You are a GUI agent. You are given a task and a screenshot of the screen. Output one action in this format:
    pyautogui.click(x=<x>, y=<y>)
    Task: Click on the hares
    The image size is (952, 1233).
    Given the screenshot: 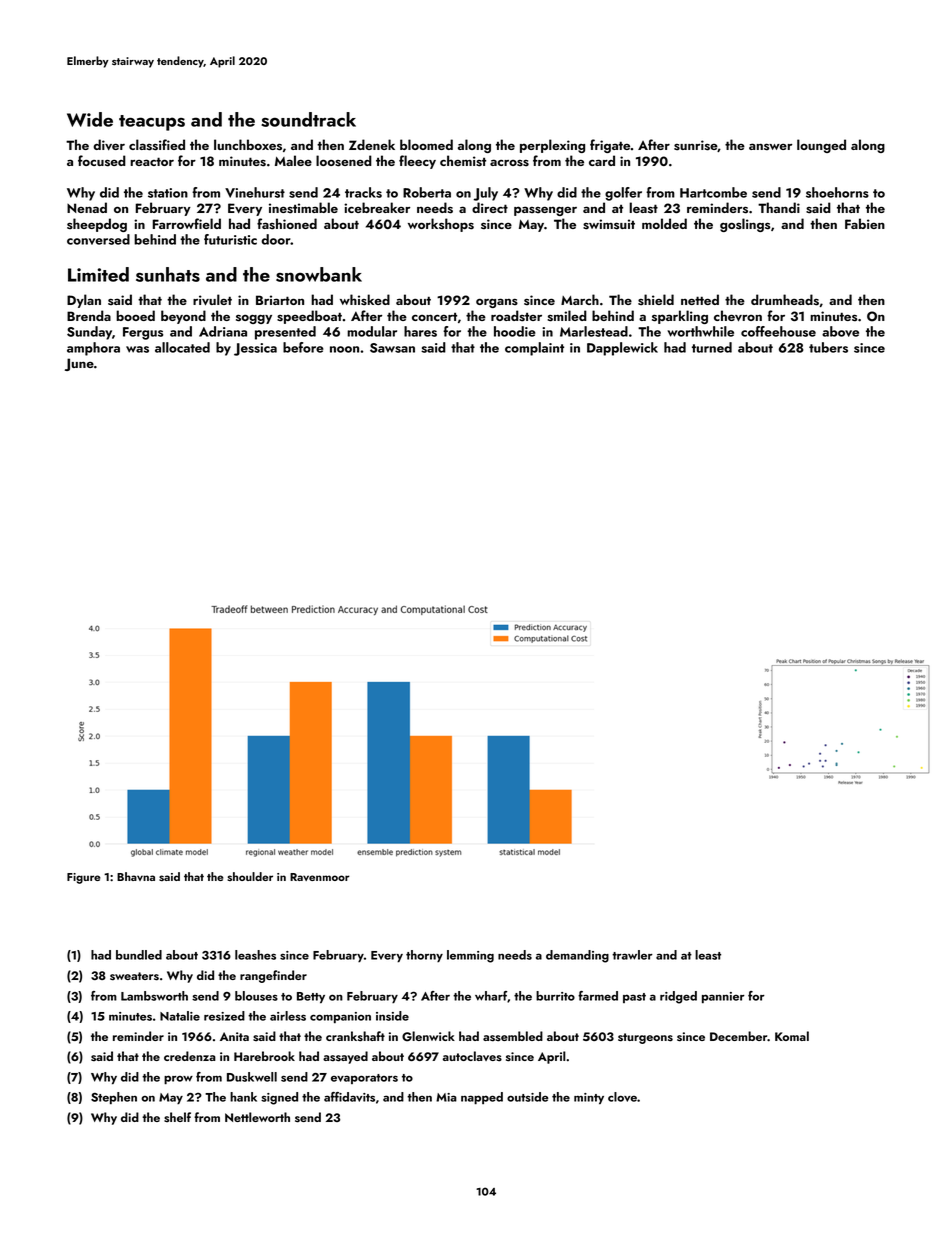 What is the action you would take?
    pyautogui.click(x=420, y=331)
